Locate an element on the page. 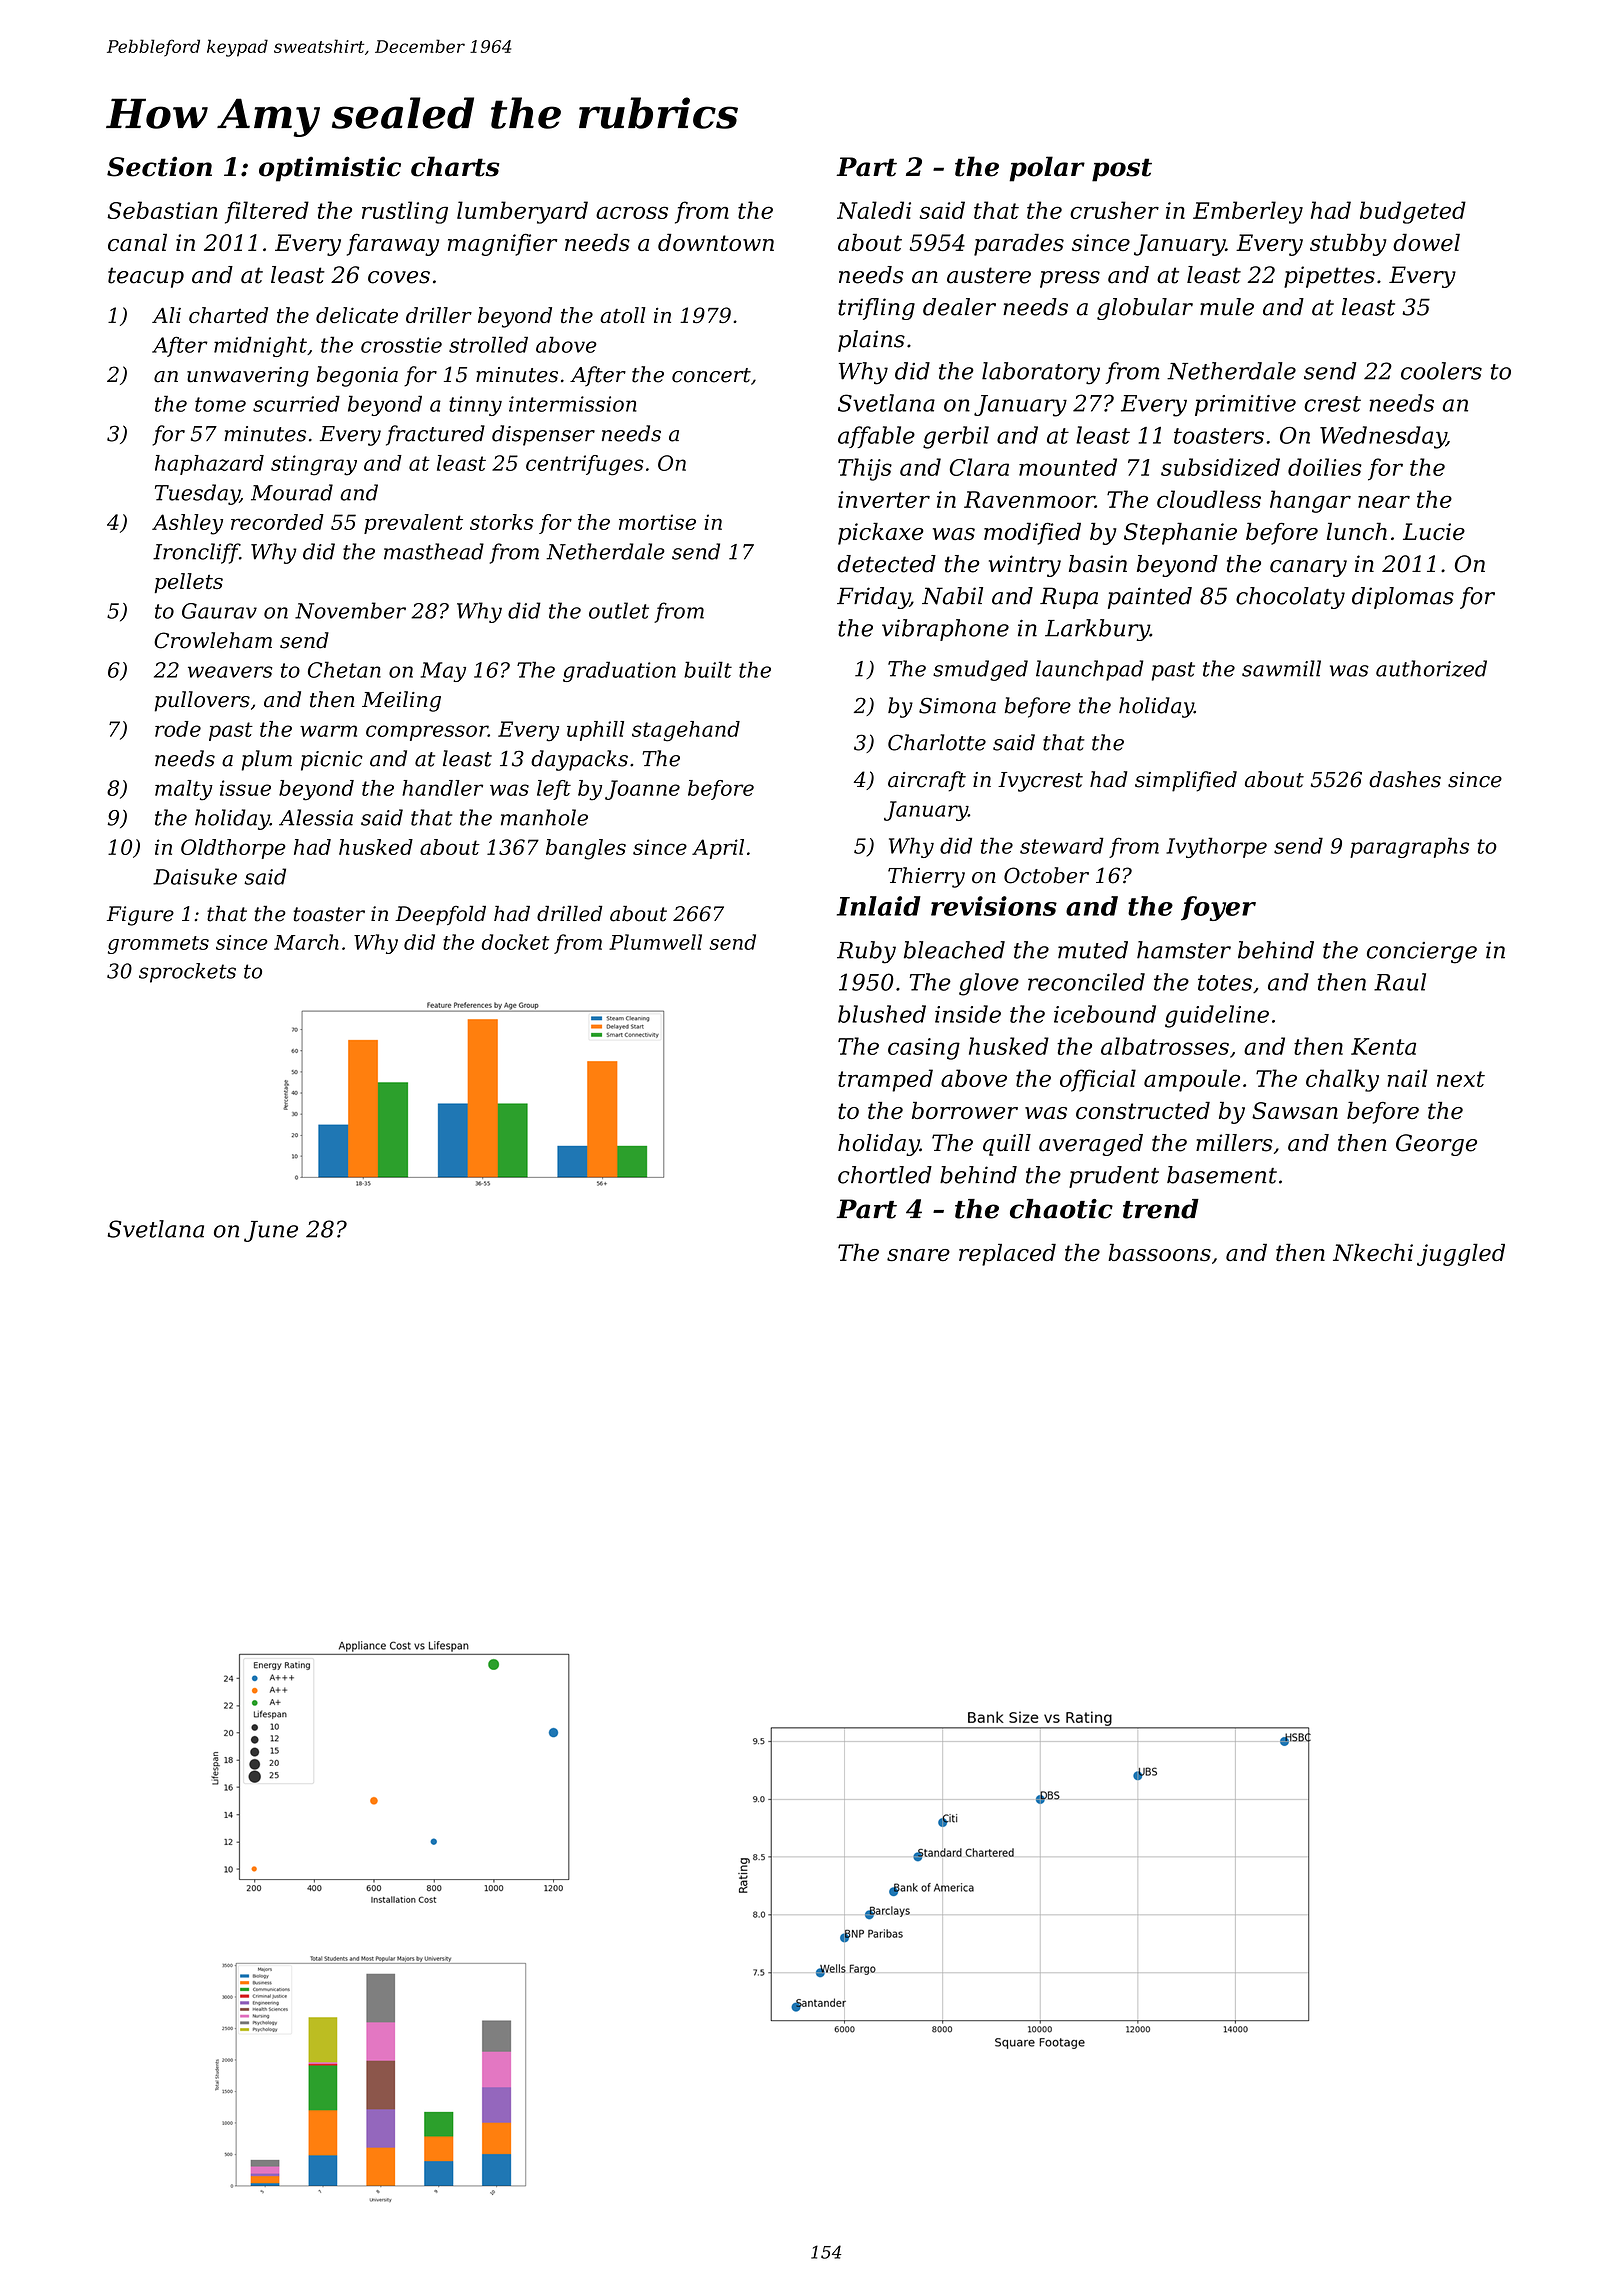  Ashley is located at coordinates (187, 524).
